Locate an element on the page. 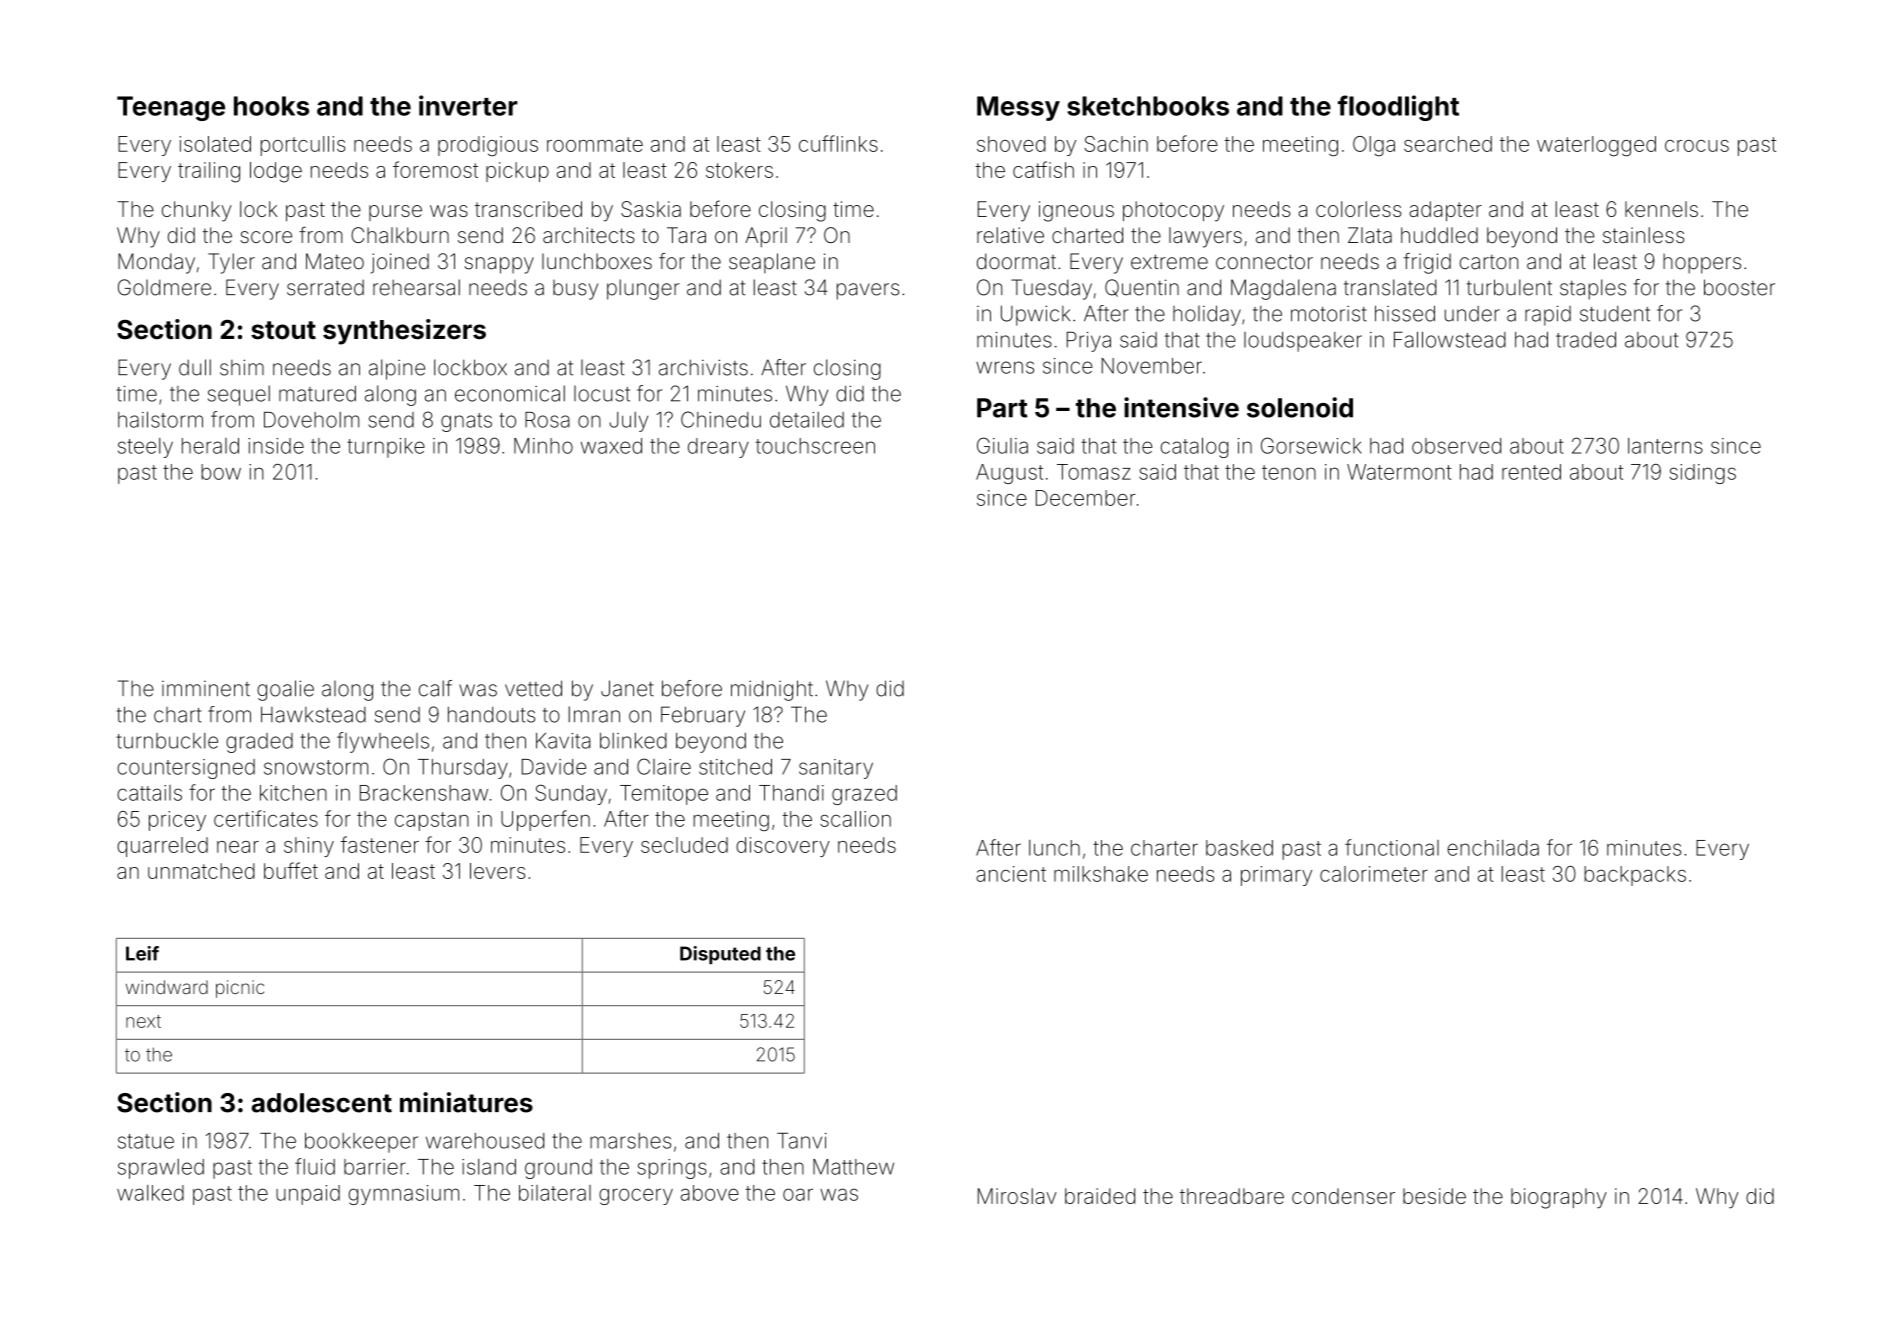 This document has width=1894, height=1340. unpaid is located at coordinates (308, 1195).
